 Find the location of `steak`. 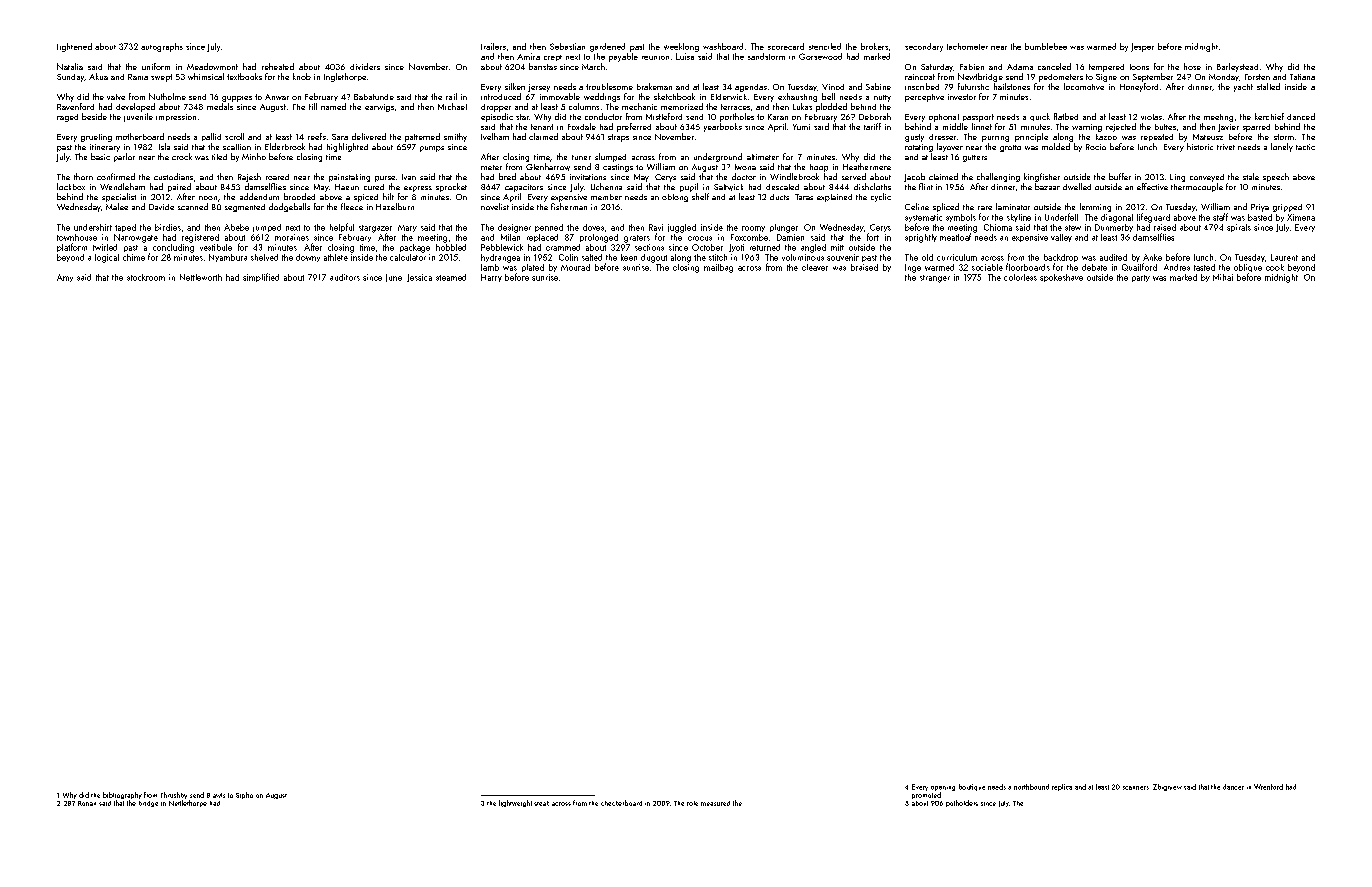

steak is located at coordinates (541, 803).
